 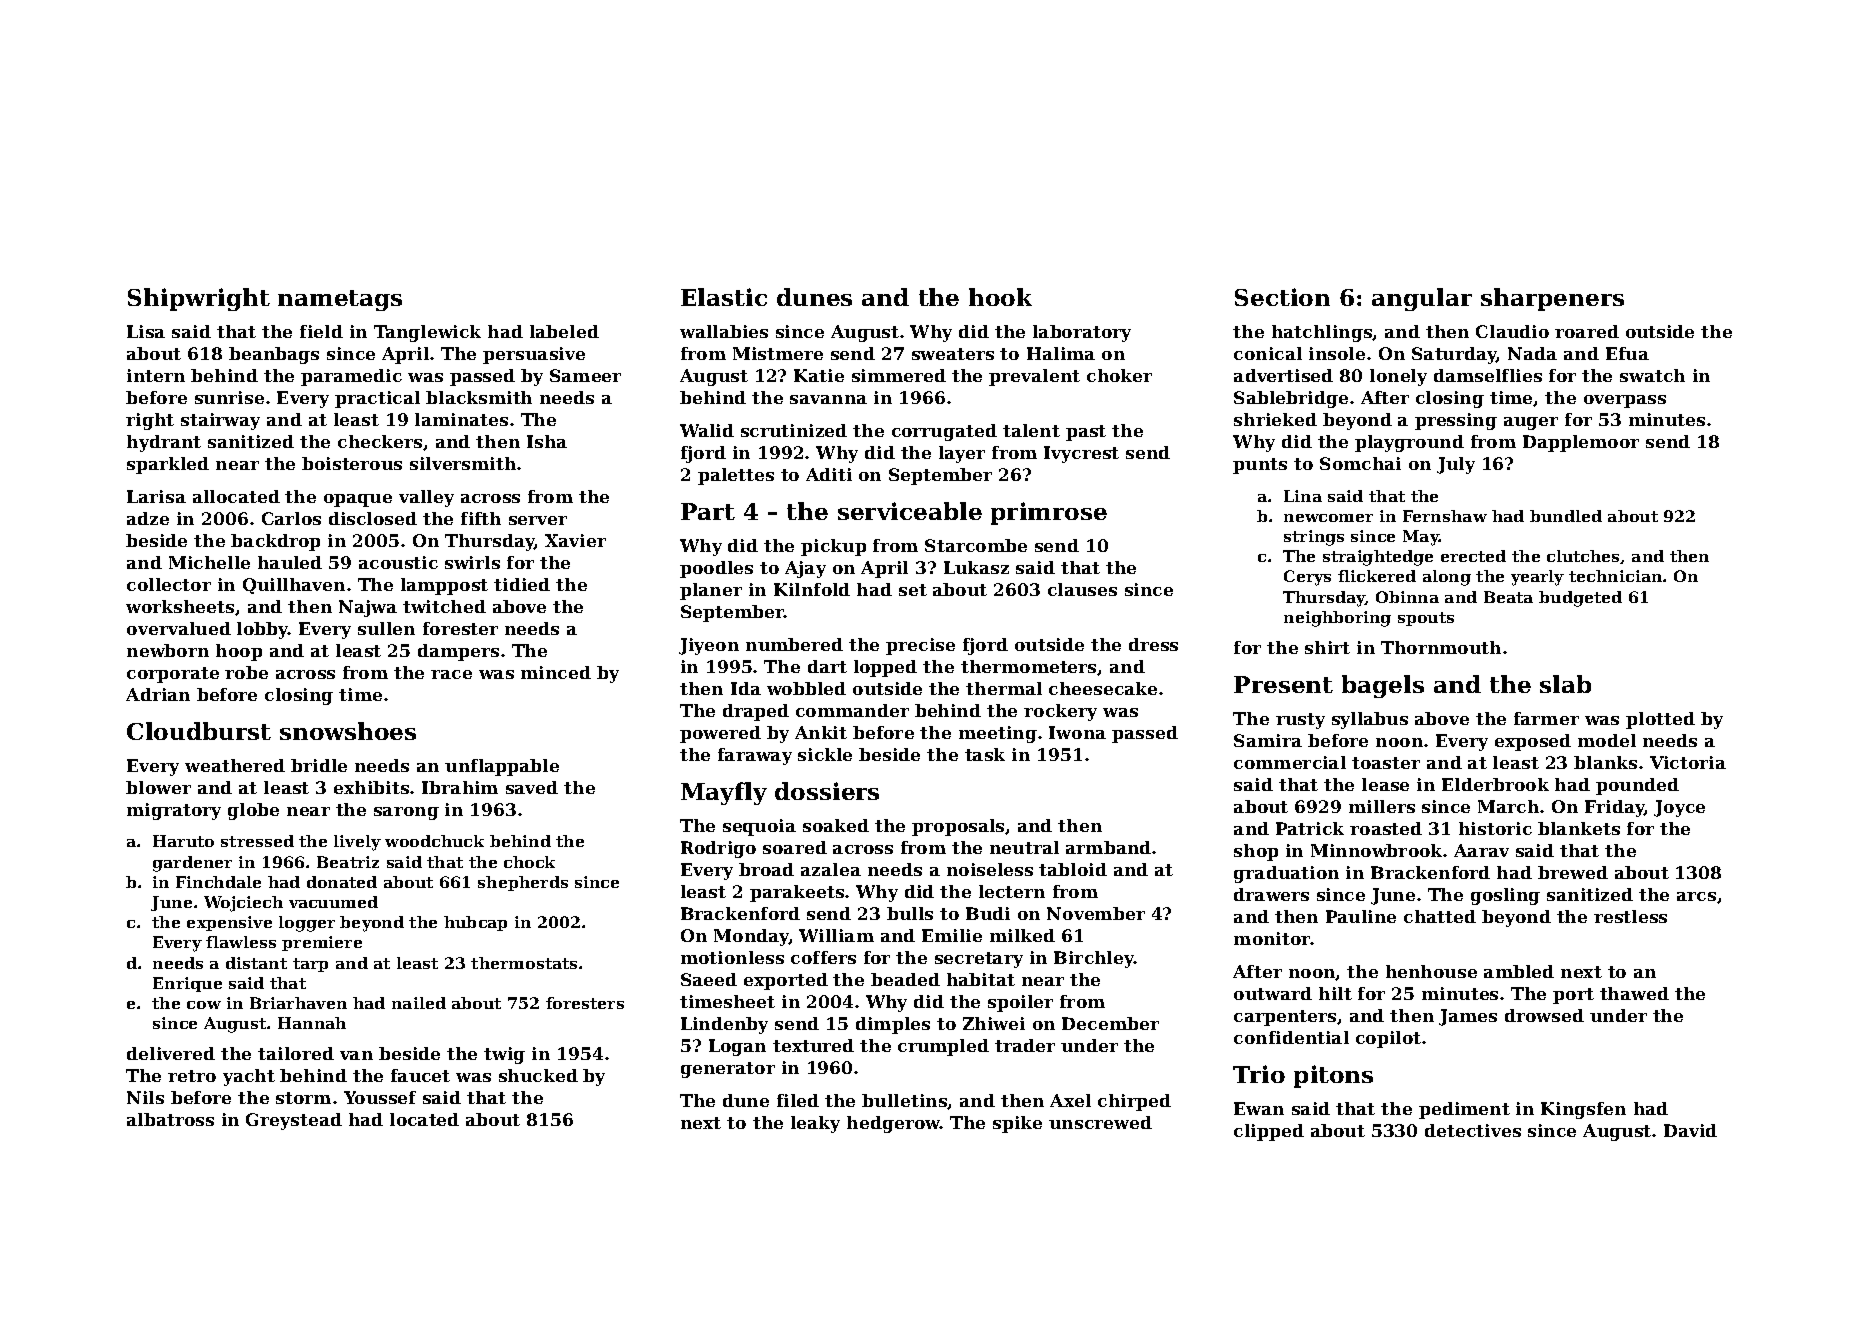 I want to click on bulletins, so click(x=904, y=1100).
